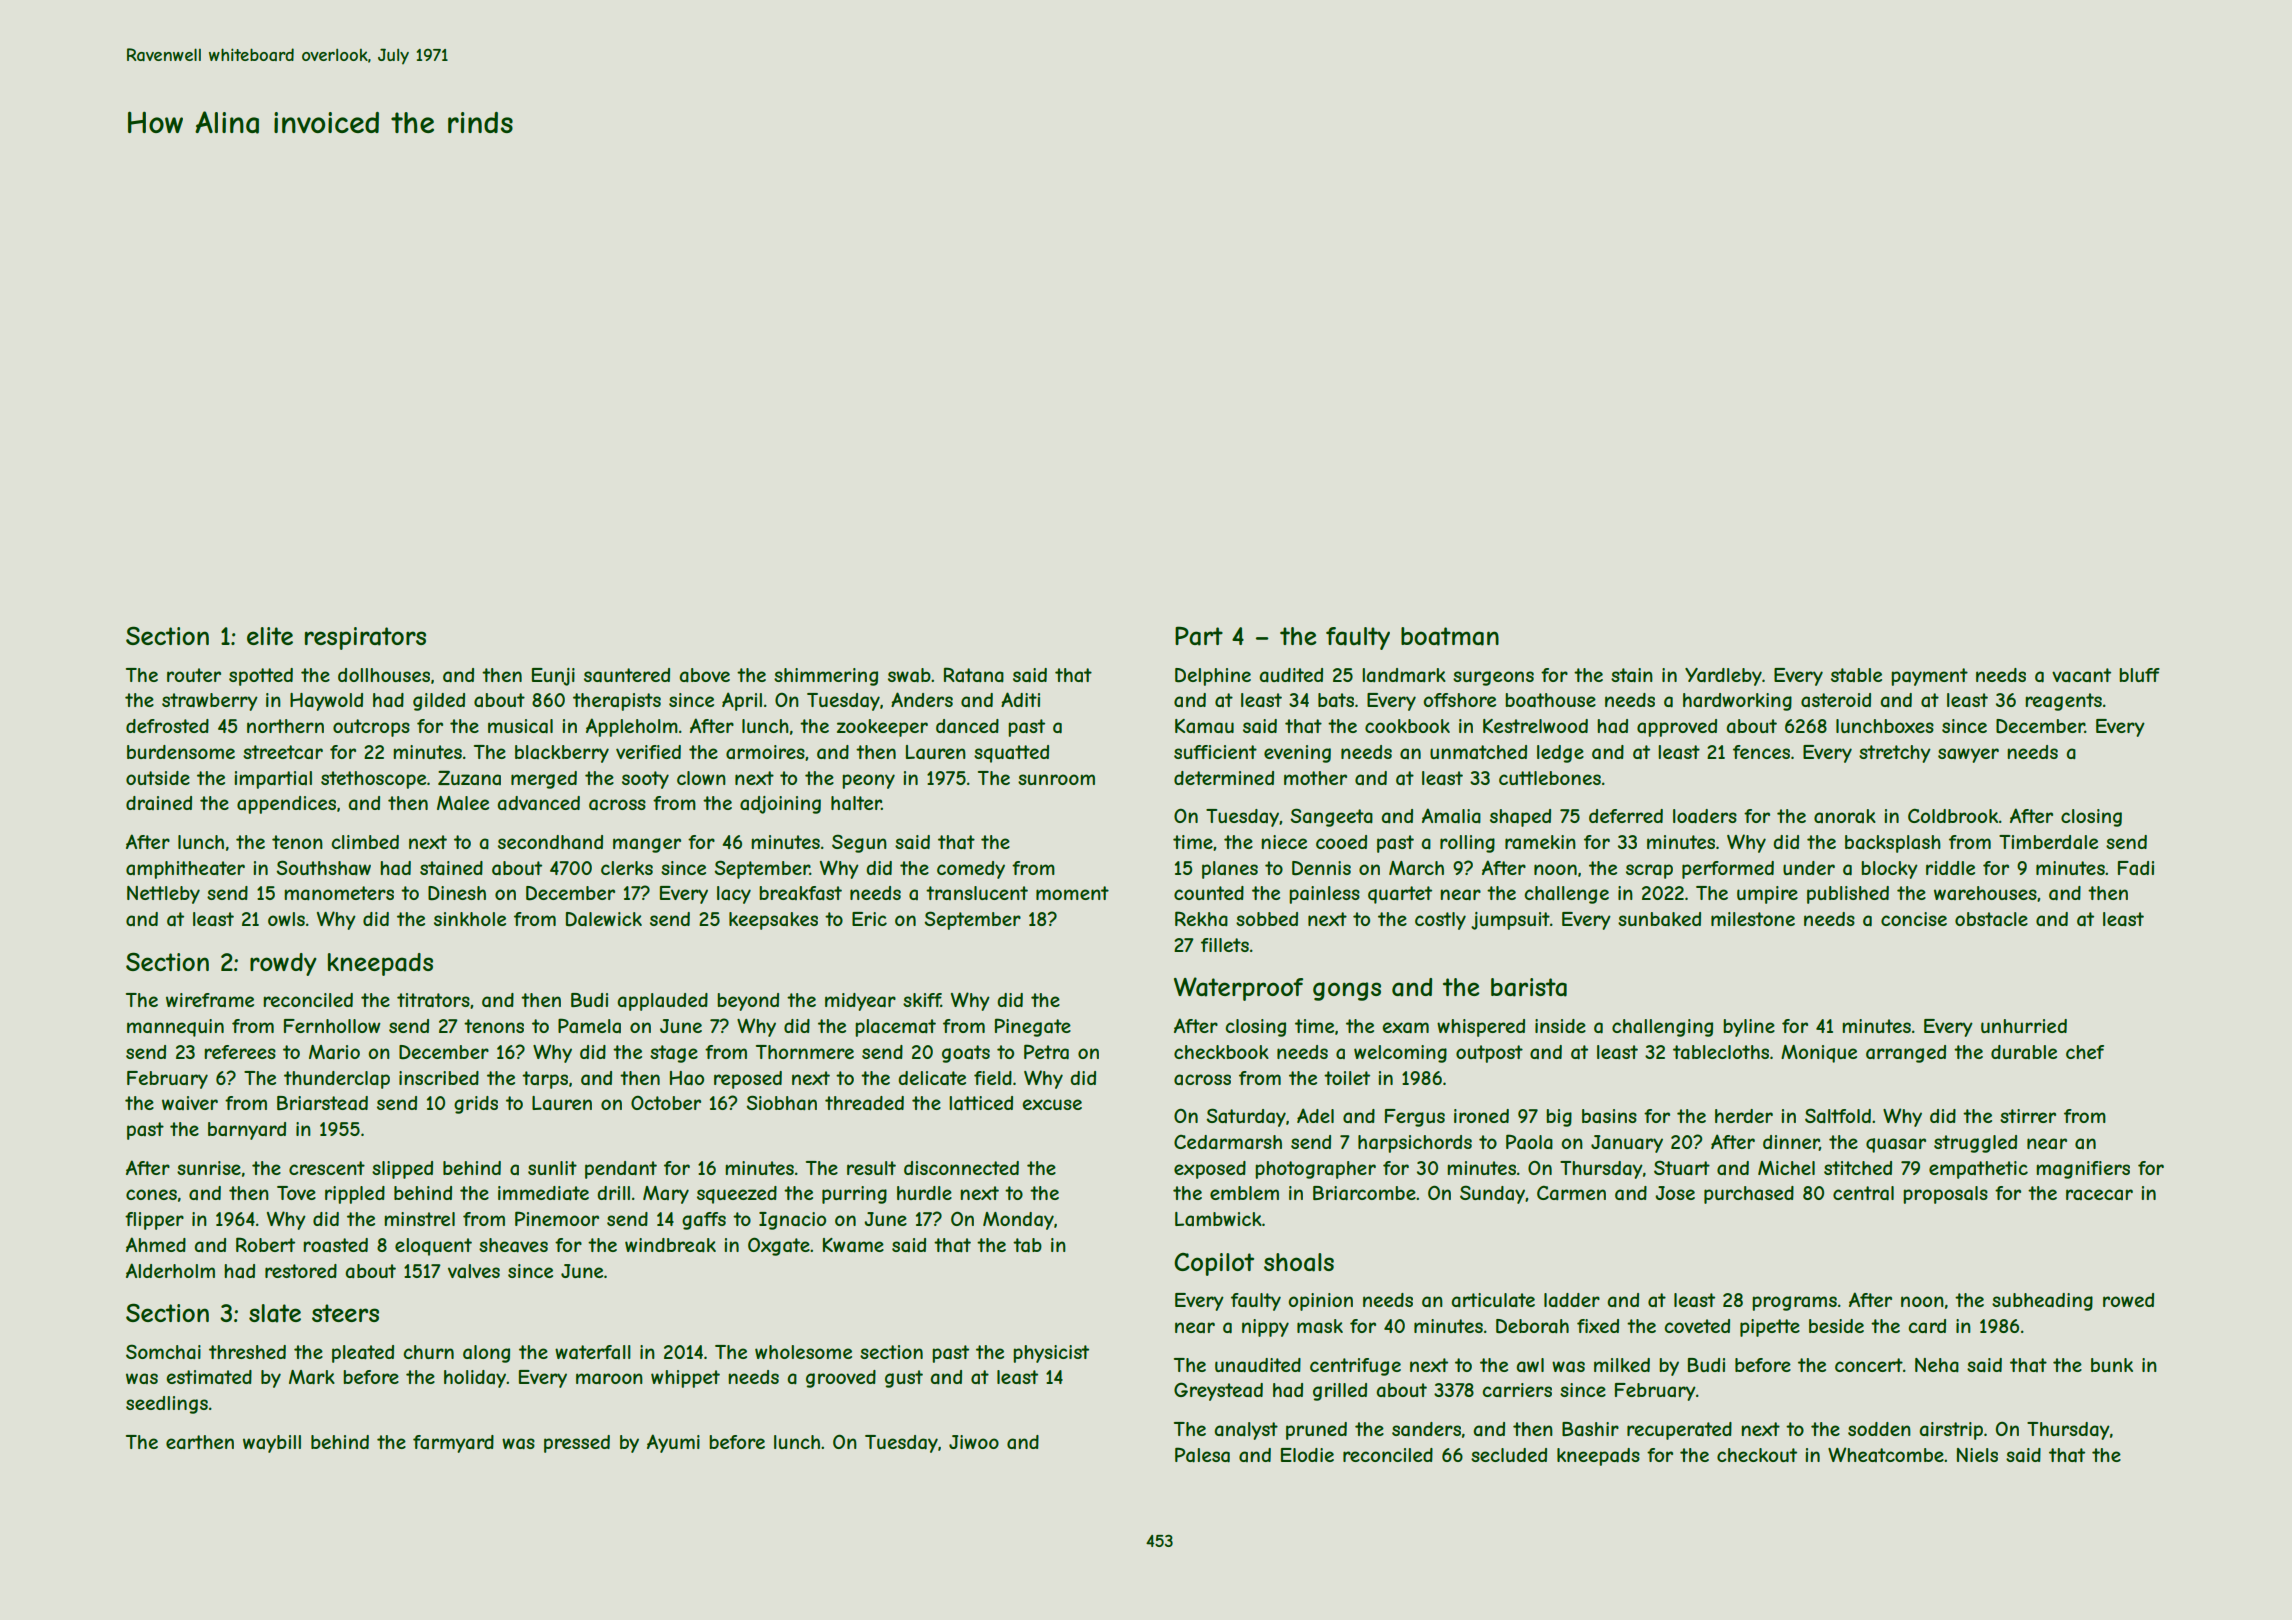 The image size is (2292, 1620). Describe the element at coordinates (553, 677) in the page. I see `Eunji` at that location.
